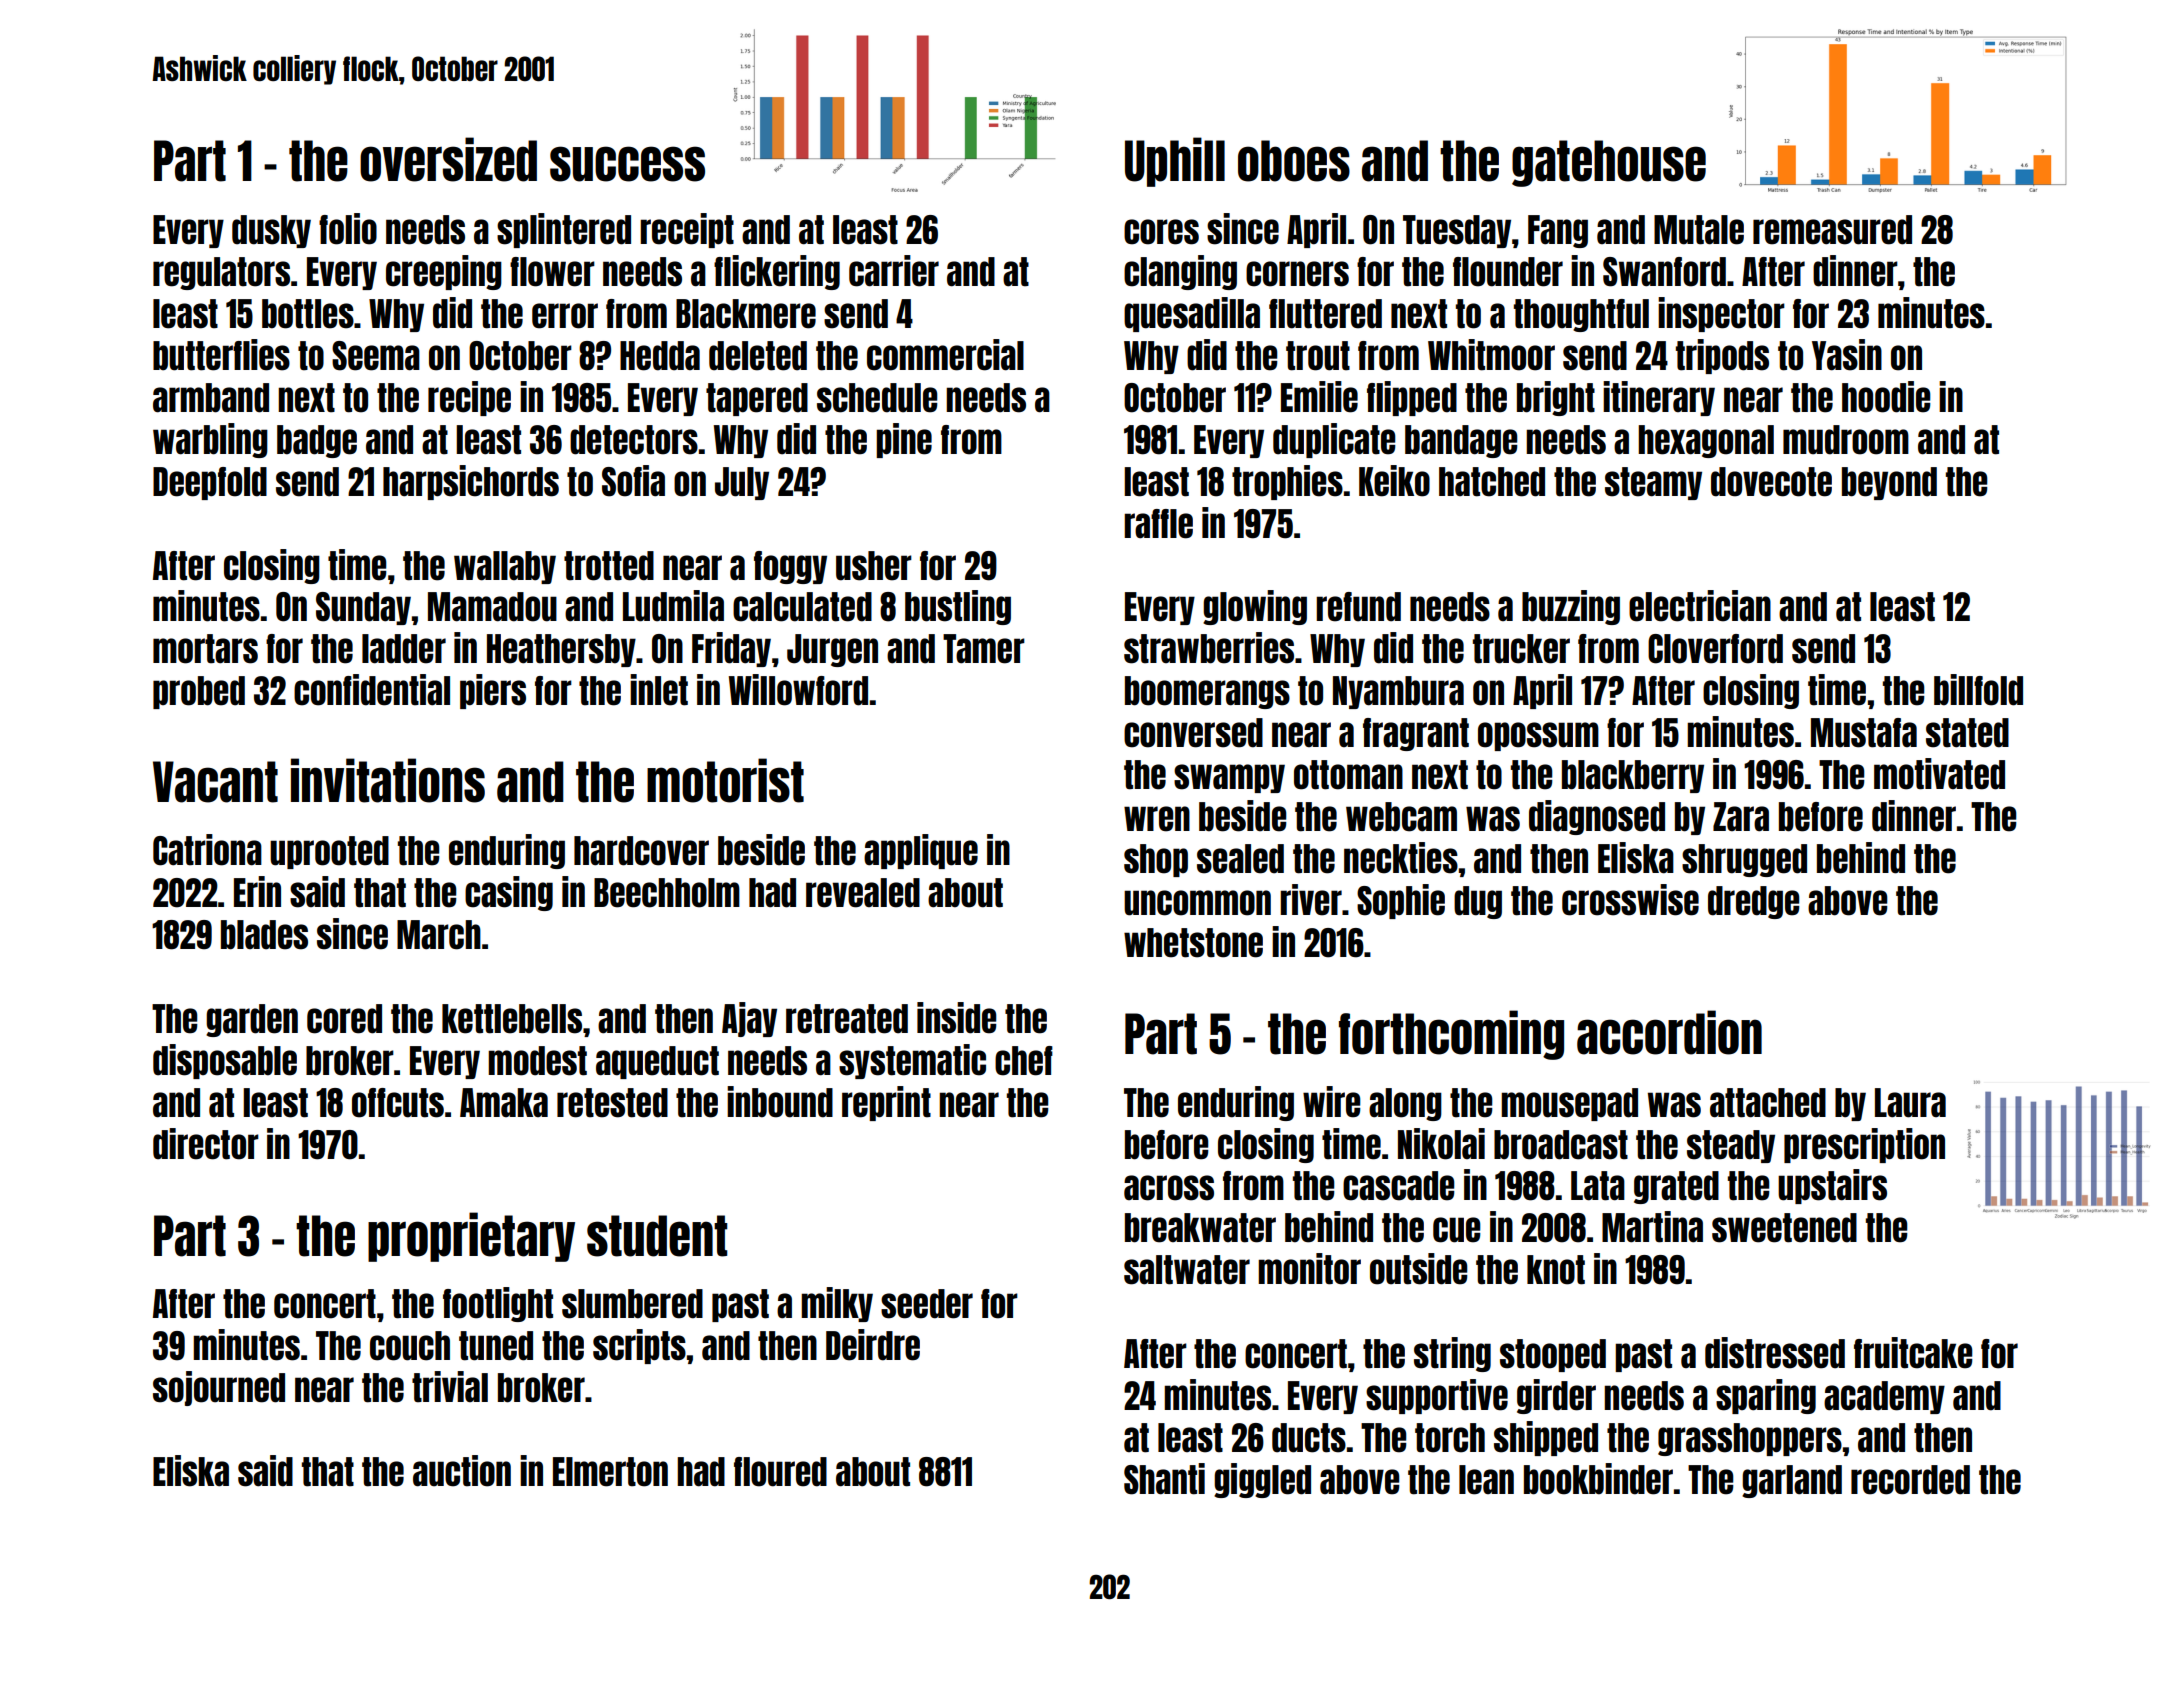 The width and height of the screenshot is (2178, 1683). Describe the element at coordinates (1492, 482) in the screenshot. I see `hatched` at that location.
